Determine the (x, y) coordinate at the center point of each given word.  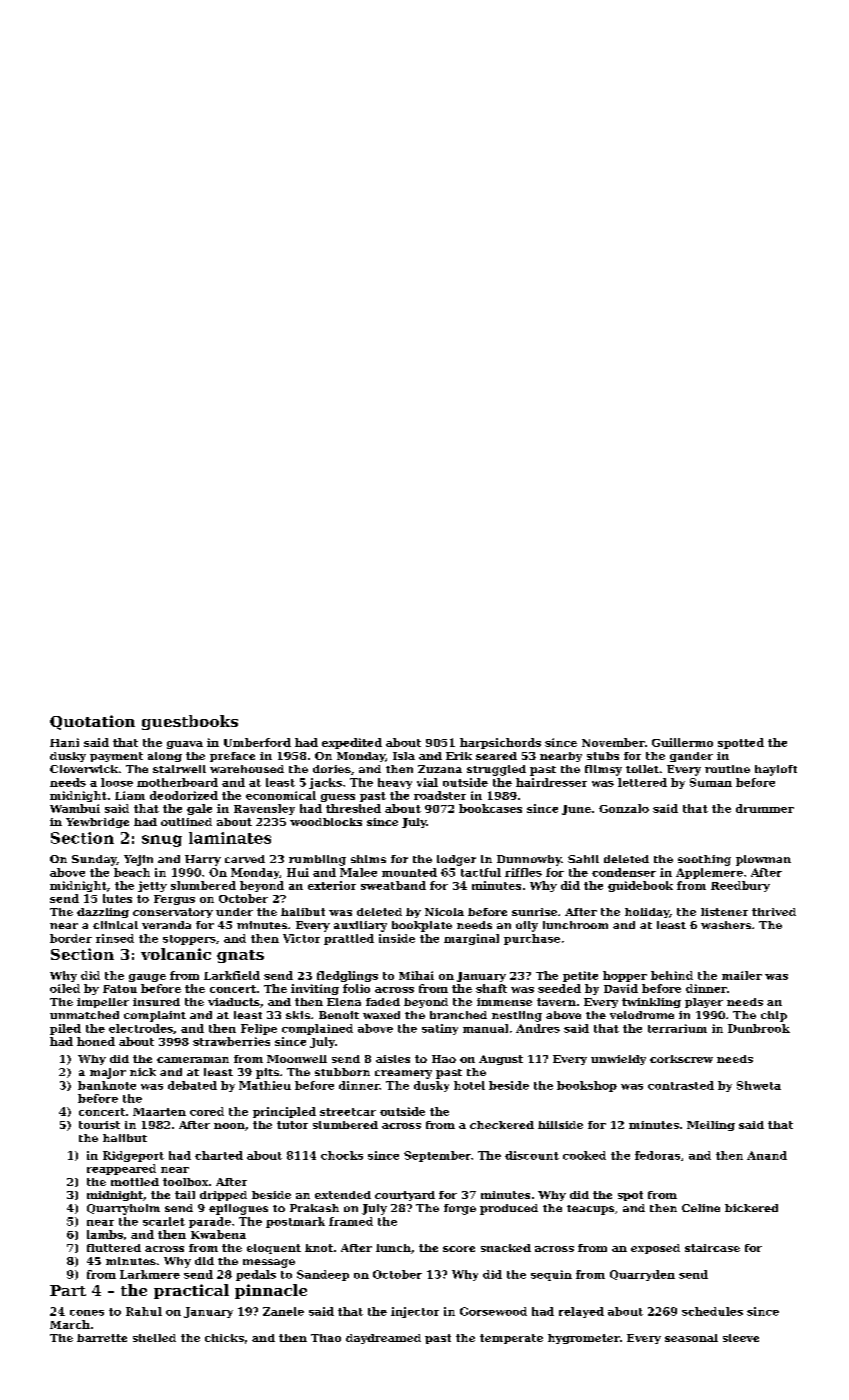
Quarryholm (123, 1209)
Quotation (92, 722)
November (613, 742)
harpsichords (500, 743)
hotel (469, 1085)
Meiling (711, 1126)
